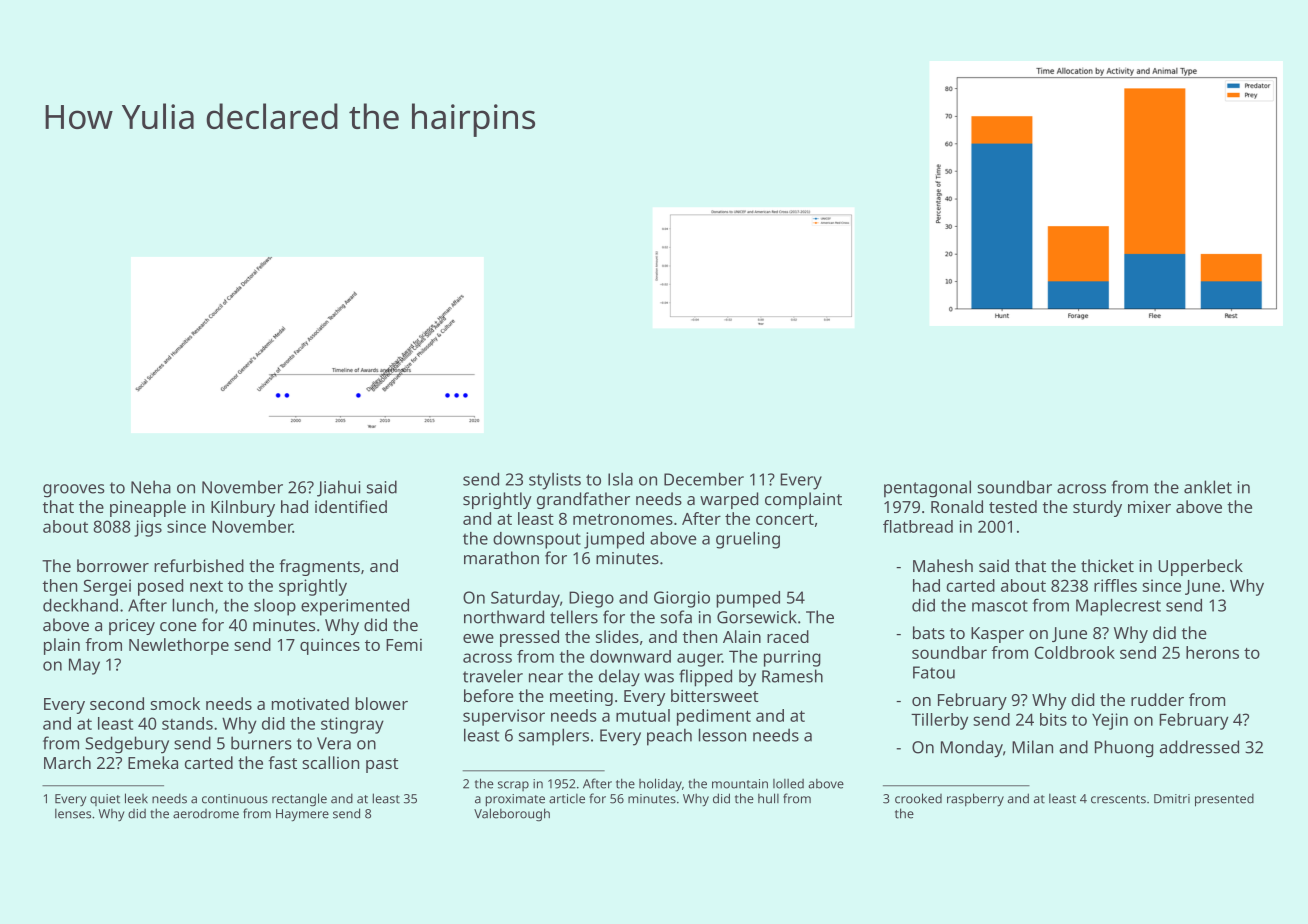 This document has width=1308, height=924. What do you see at coordinates (918, 526) in the document?
I see `flatbread` at bounding box center [918, 526].
